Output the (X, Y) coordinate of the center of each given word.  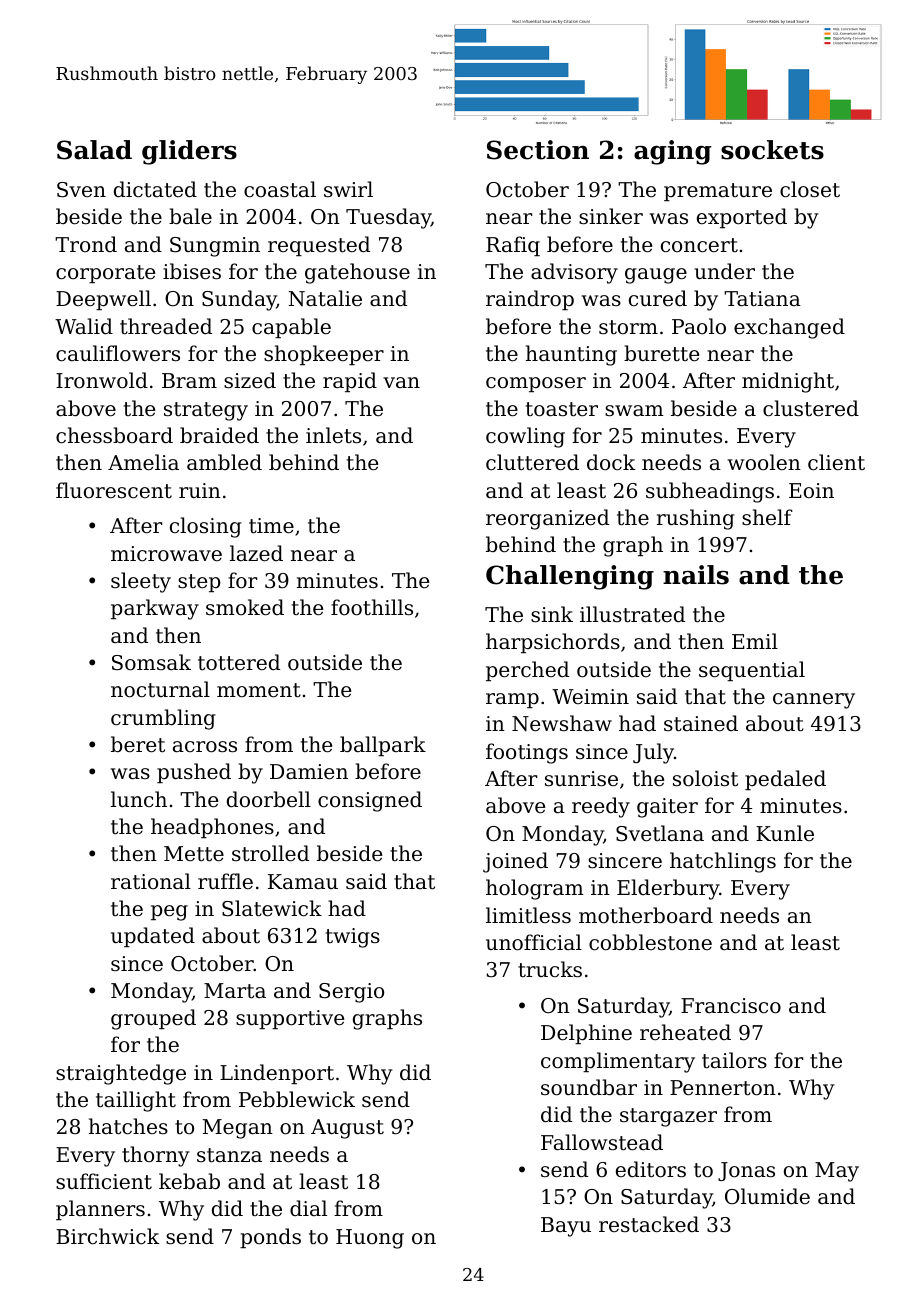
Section (538, 150)
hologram (535, 889)
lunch (139, 799)
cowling (525, 437)
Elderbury (668, 889)
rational (151, 881)
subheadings (710, 492)
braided (219, 435)
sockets (772, 150)
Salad (94, 150)
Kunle (785, 833)
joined (515, 862)
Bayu (566, 1227)
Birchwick (107, 1236)
